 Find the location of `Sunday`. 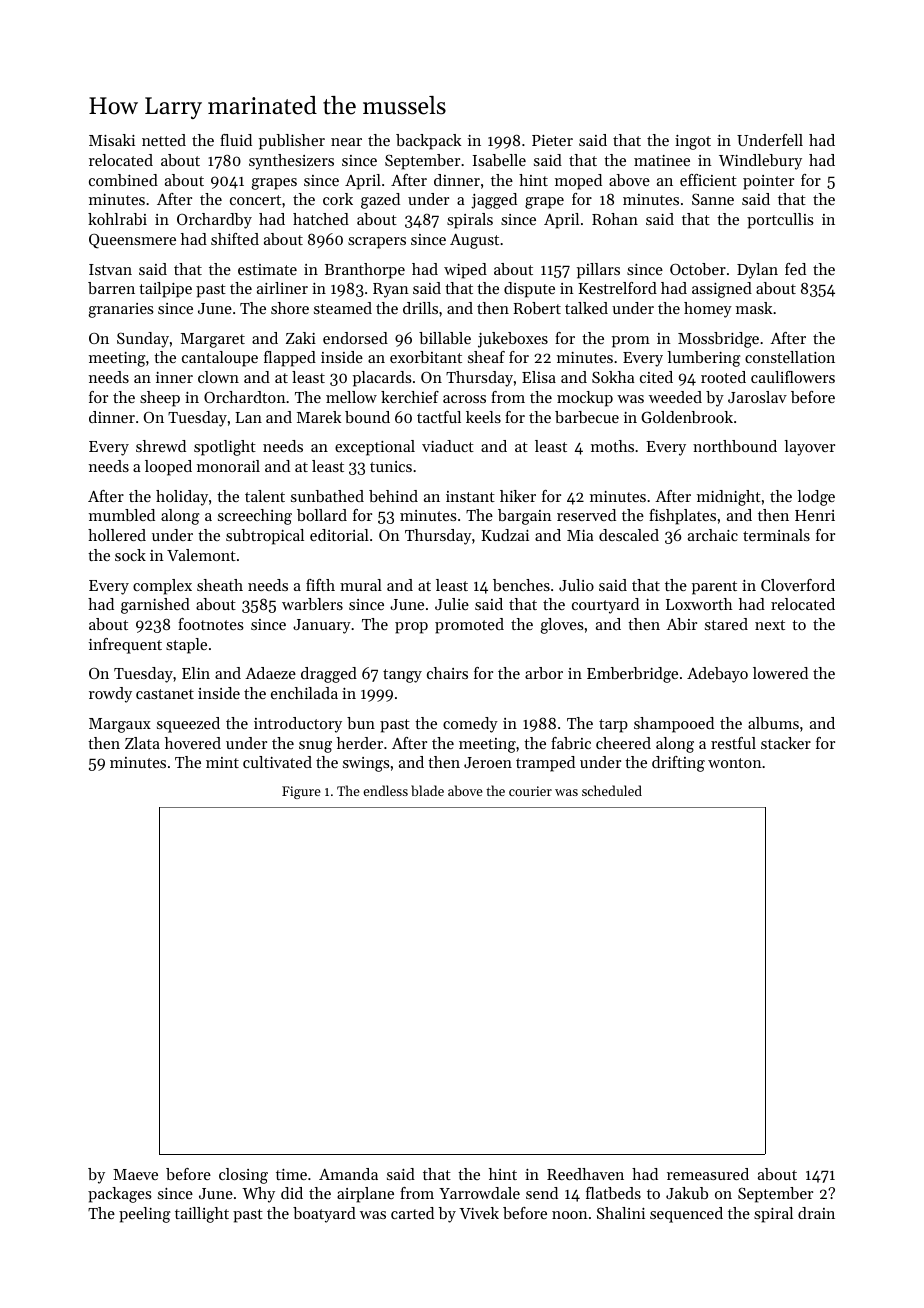

Sunday is located at coordinates (143, 340).
